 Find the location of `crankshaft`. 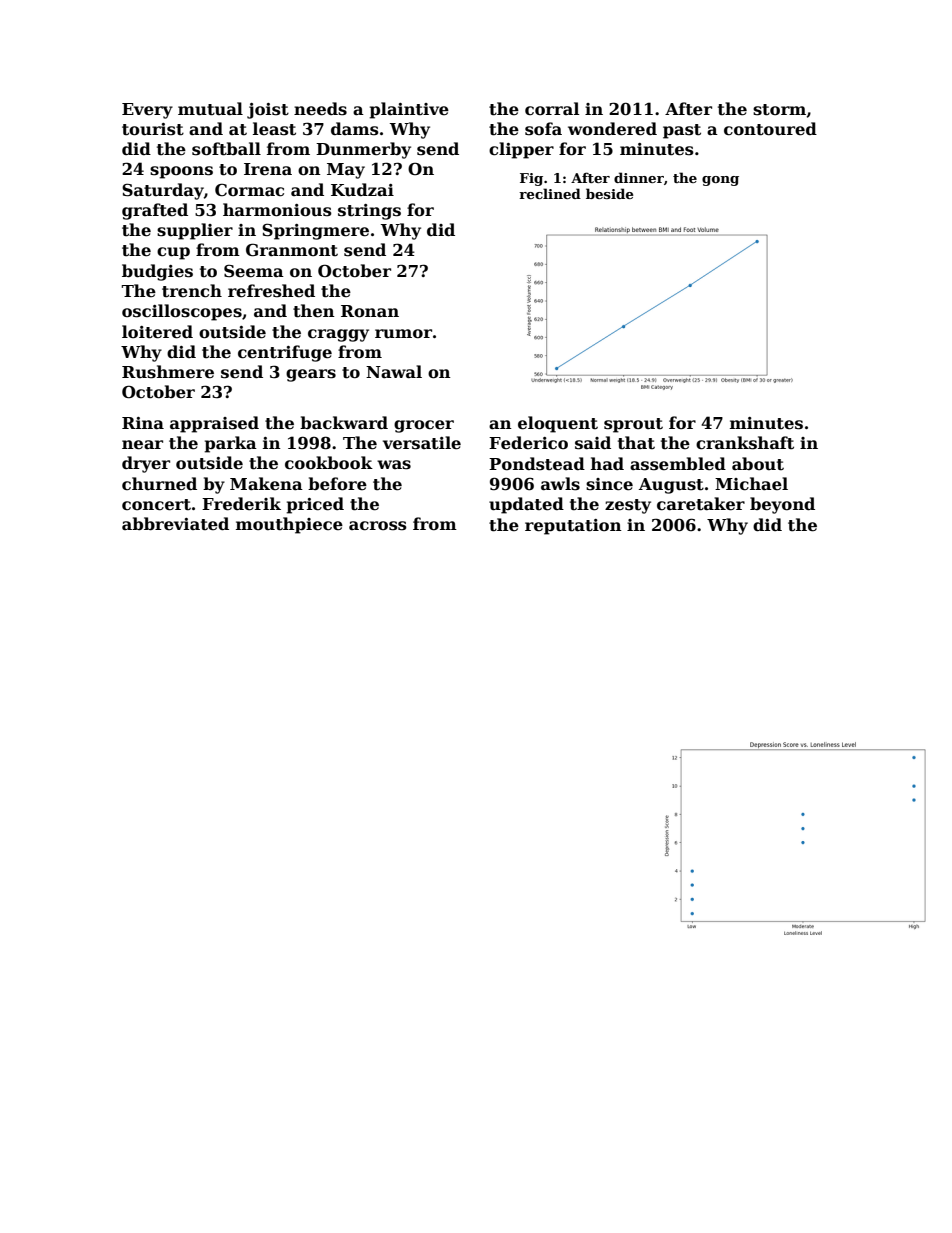

crankshaft is located at coordinates (745, 443).
